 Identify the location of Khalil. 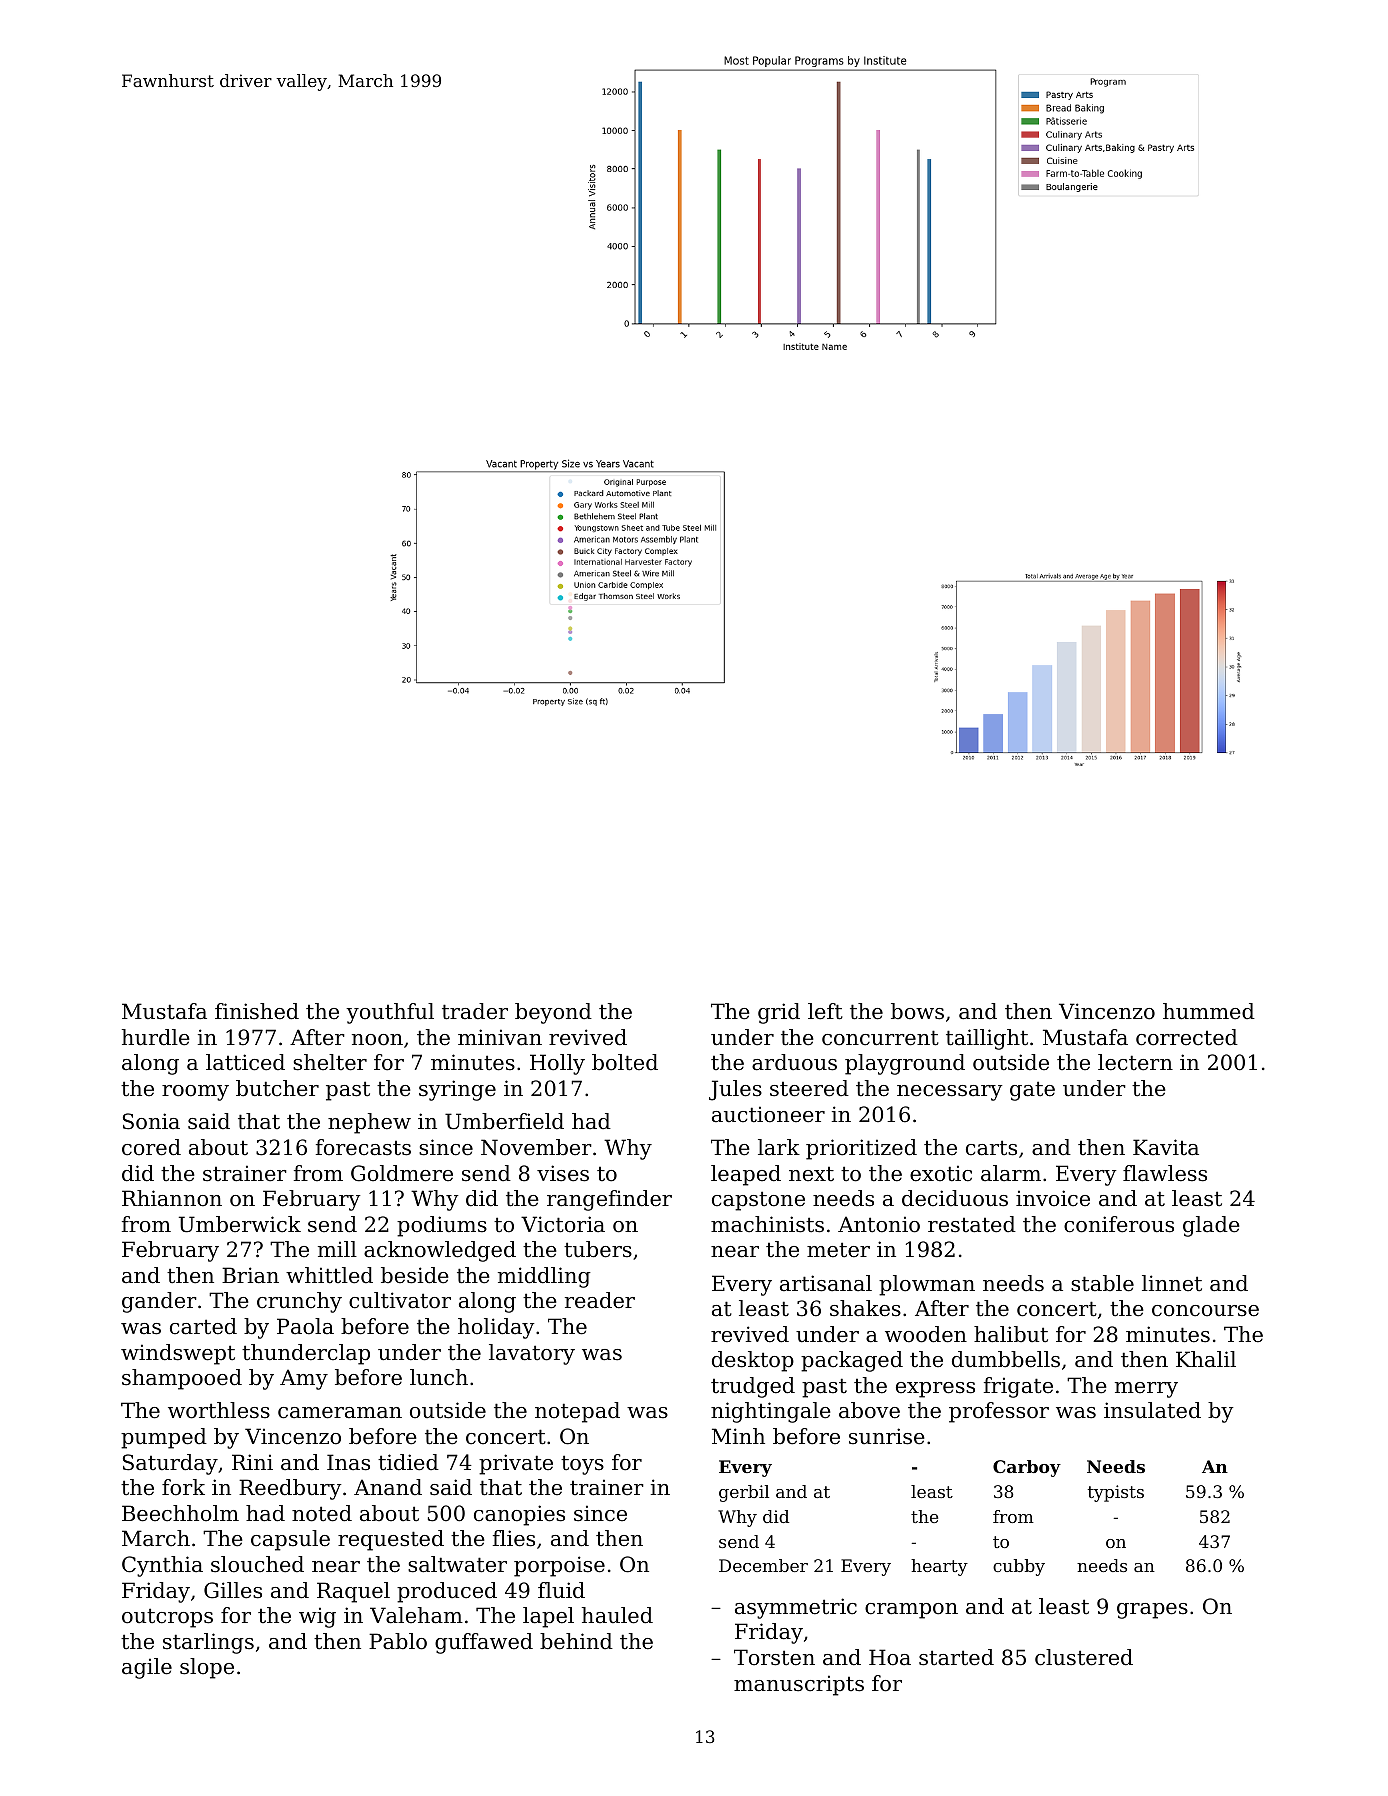
(1206, 1359).
